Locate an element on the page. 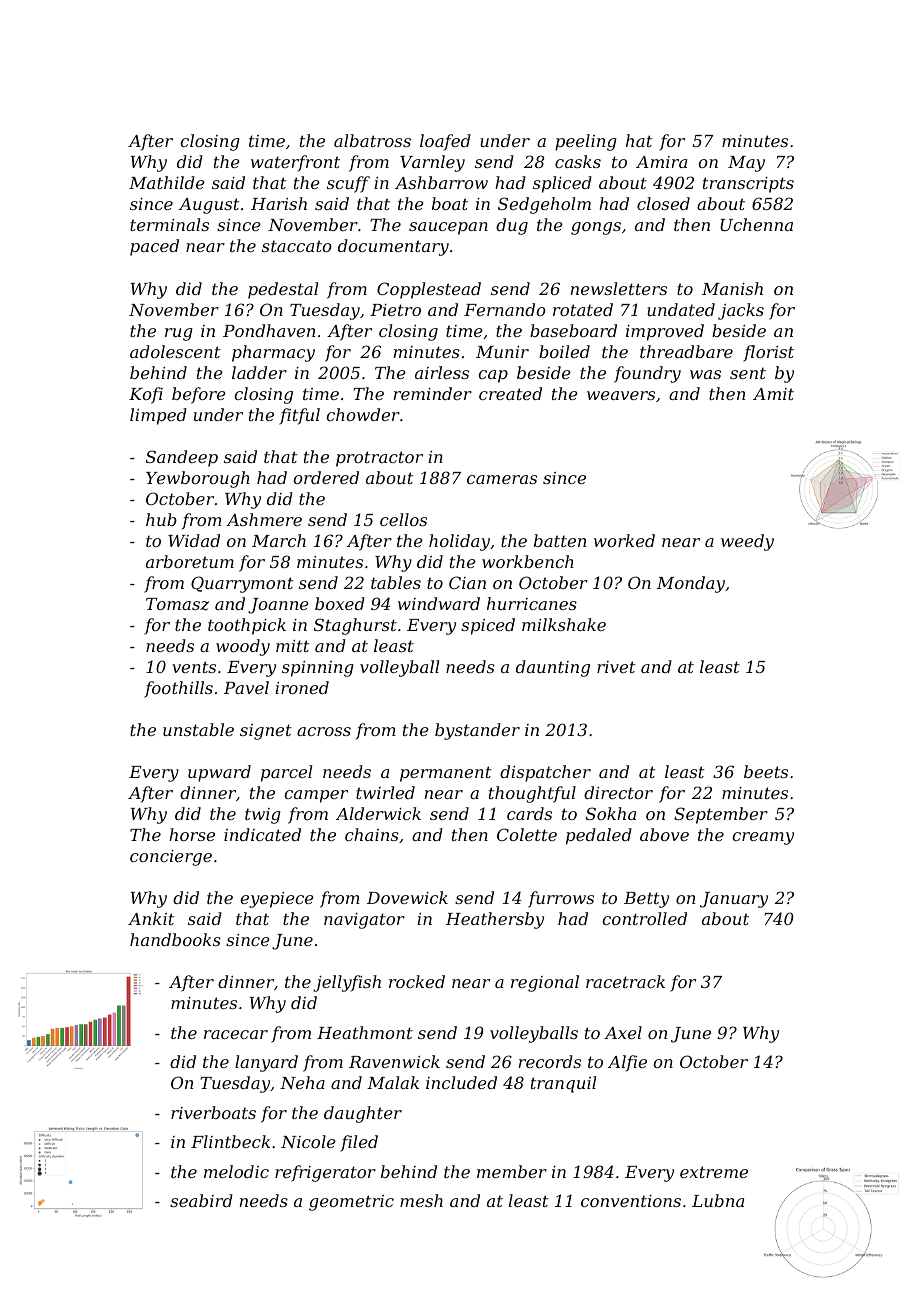  albatross is located at coordinates (372, 140).
